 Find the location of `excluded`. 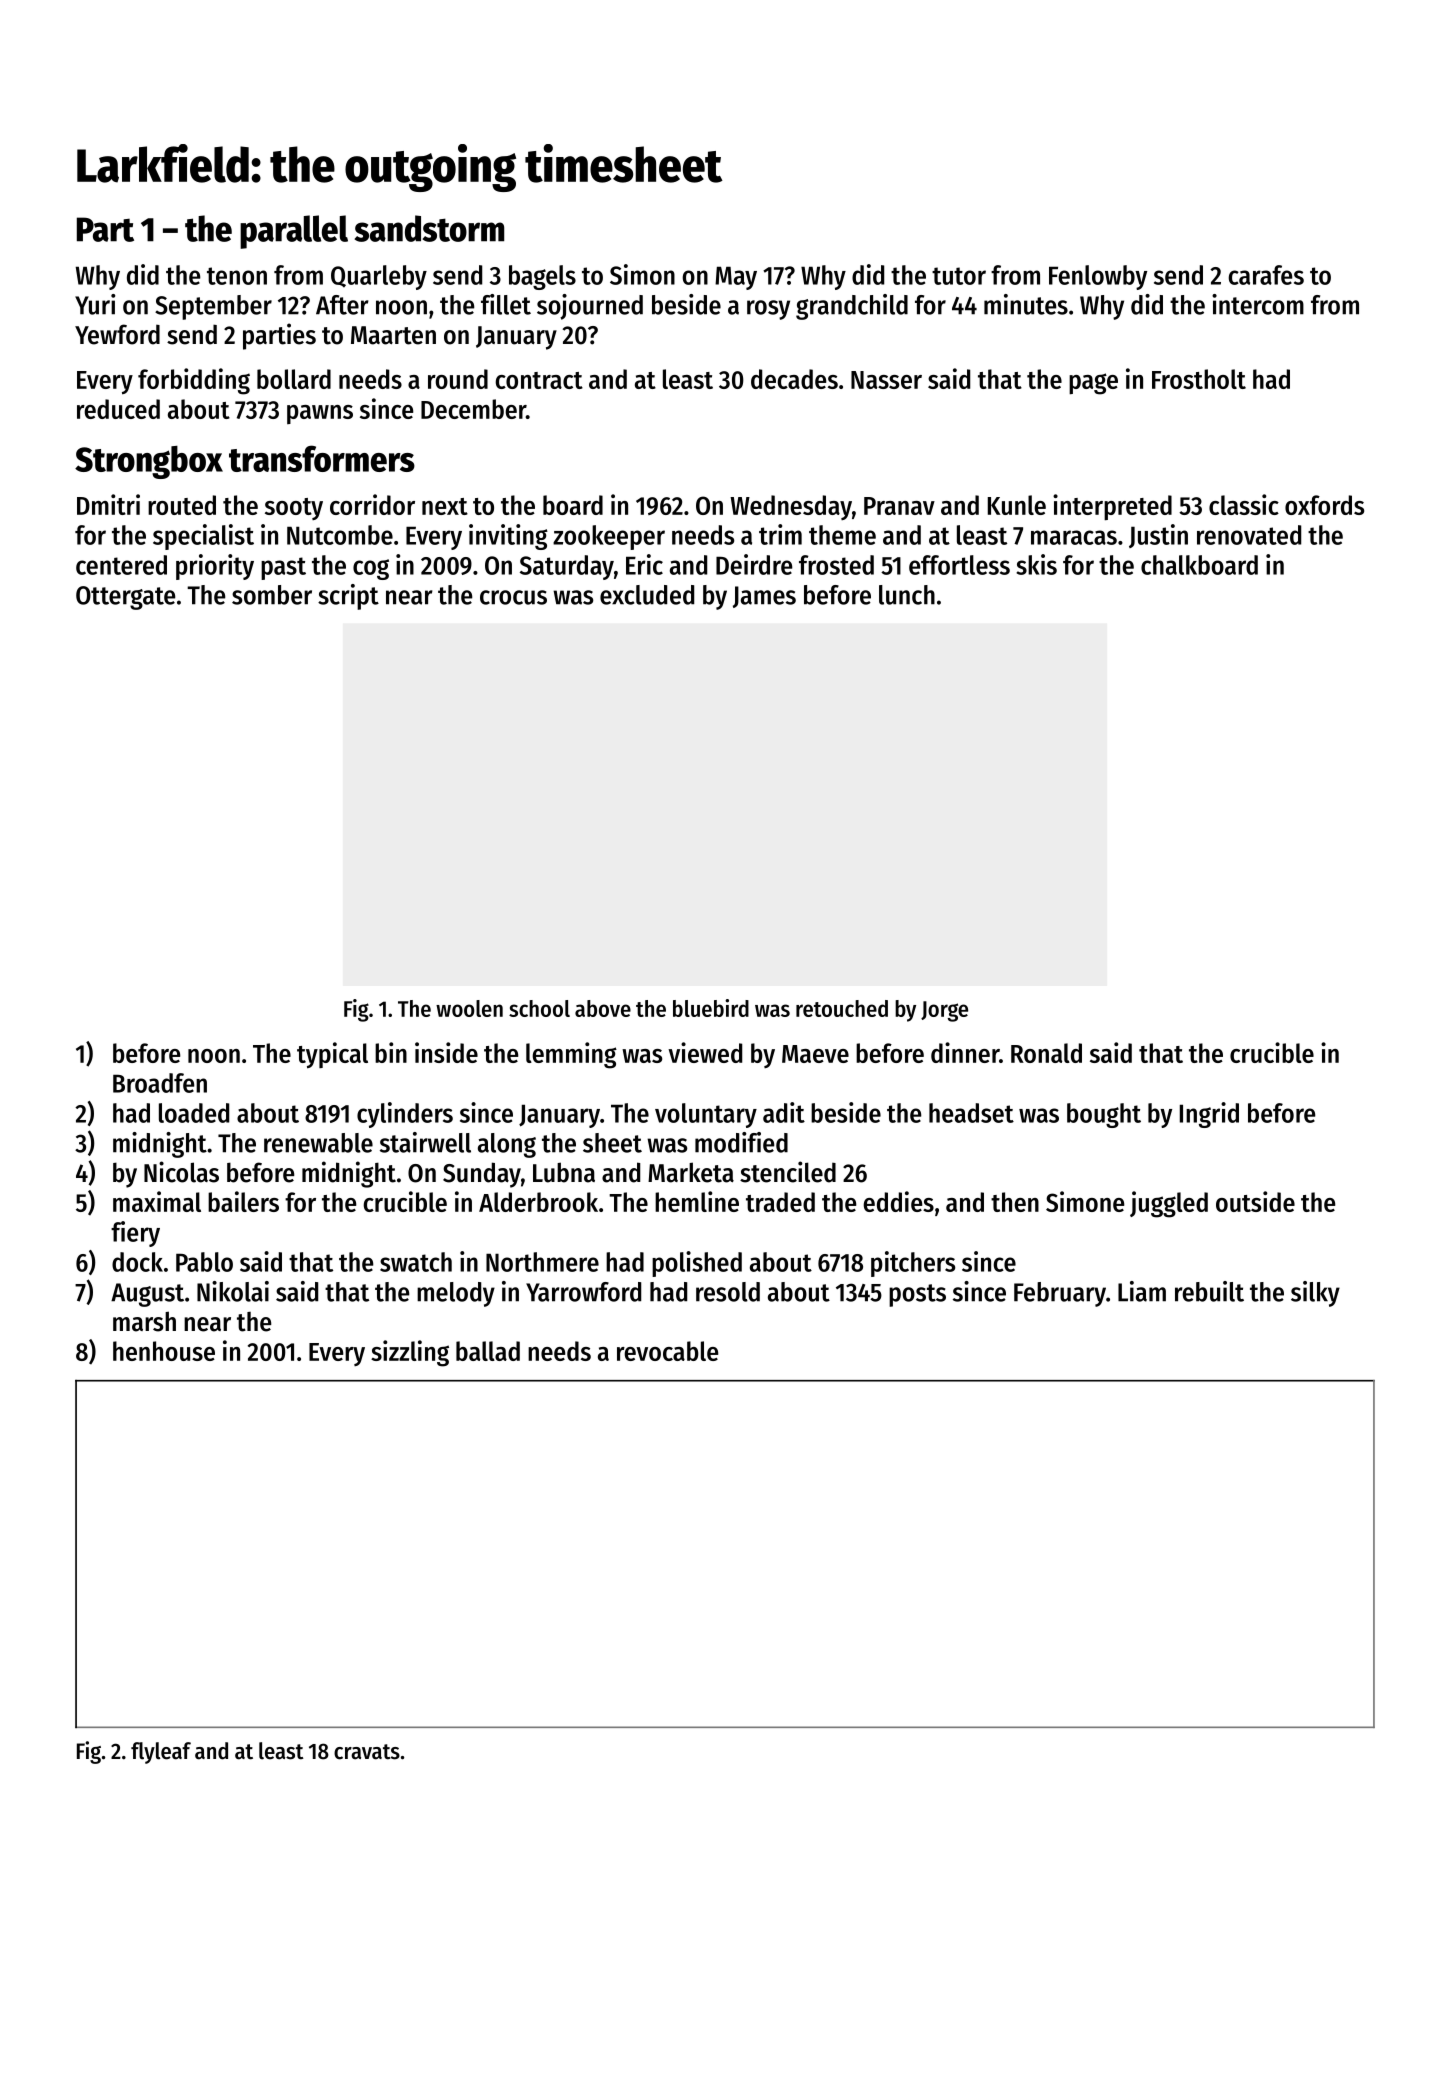

excluded is located at coordinates (647, 595).
